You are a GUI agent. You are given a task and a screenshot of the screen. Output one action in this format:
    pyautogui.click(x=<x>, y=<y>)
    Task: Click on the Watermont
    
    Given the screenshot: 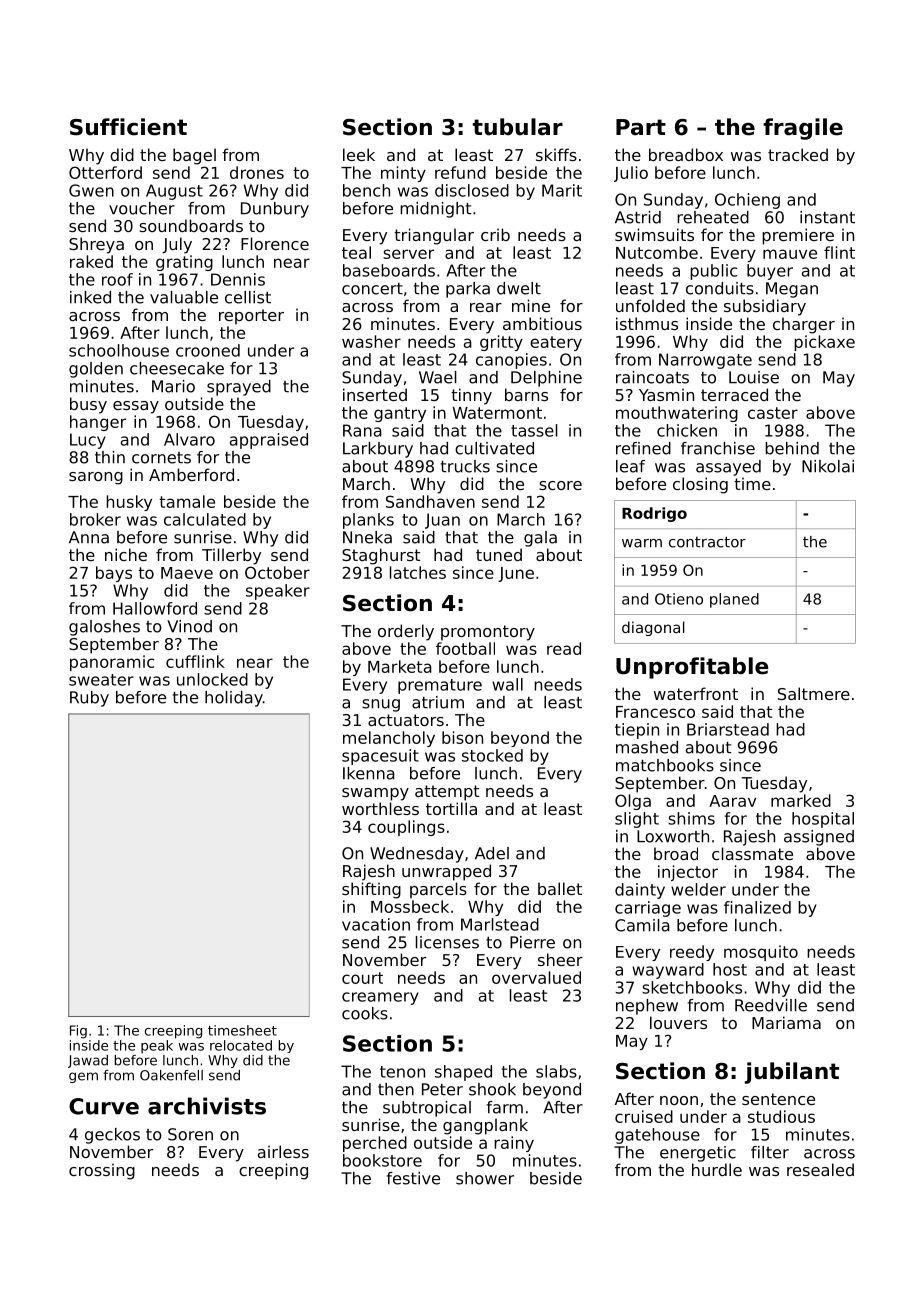 What is the action you would take?
    pyautogui.click(x=497, y=413)
